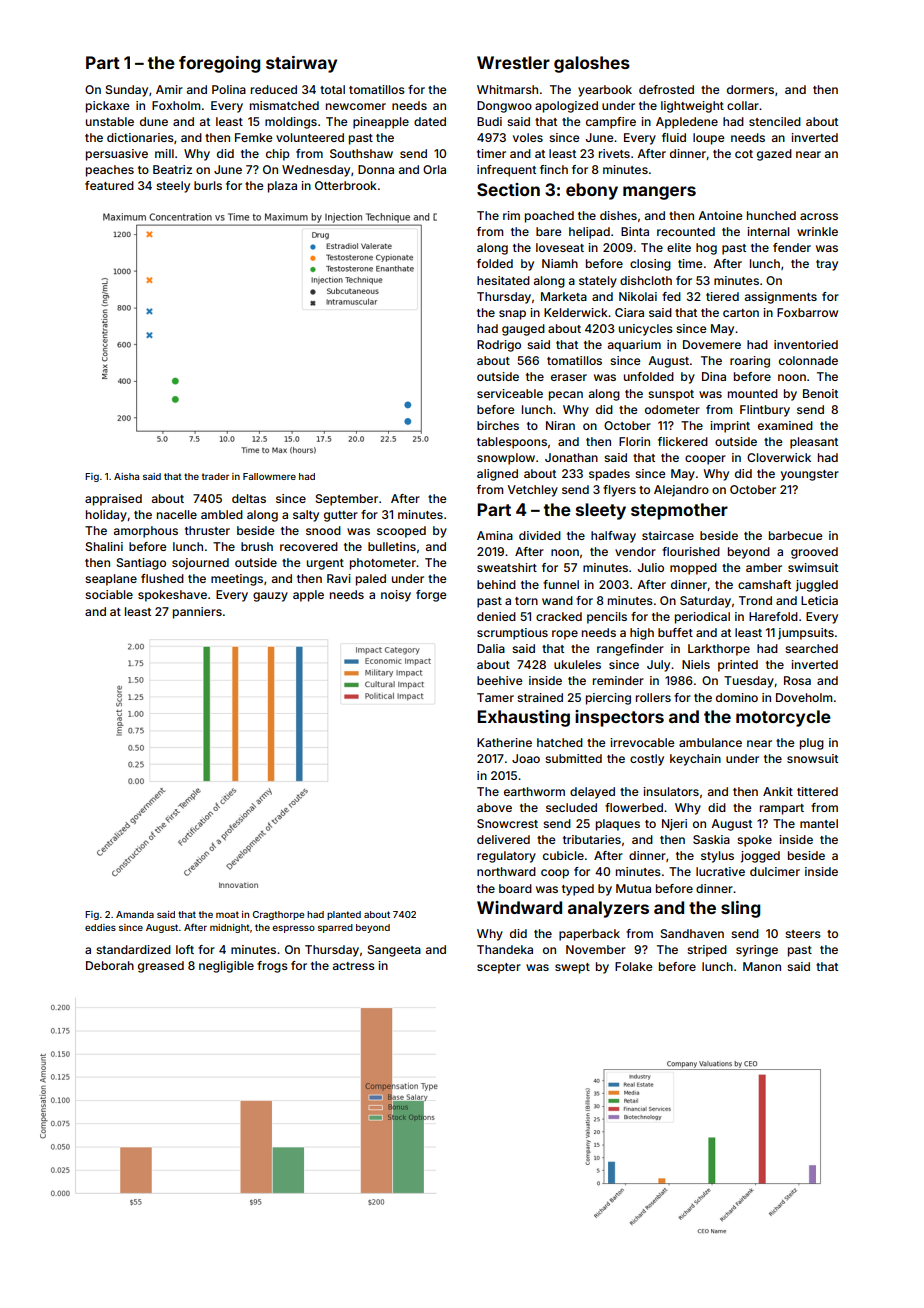 The width and height of the document is (924, 1308). Describe the element at coordinates (681, 491) in the document. I see `Alejandro` at that location.
